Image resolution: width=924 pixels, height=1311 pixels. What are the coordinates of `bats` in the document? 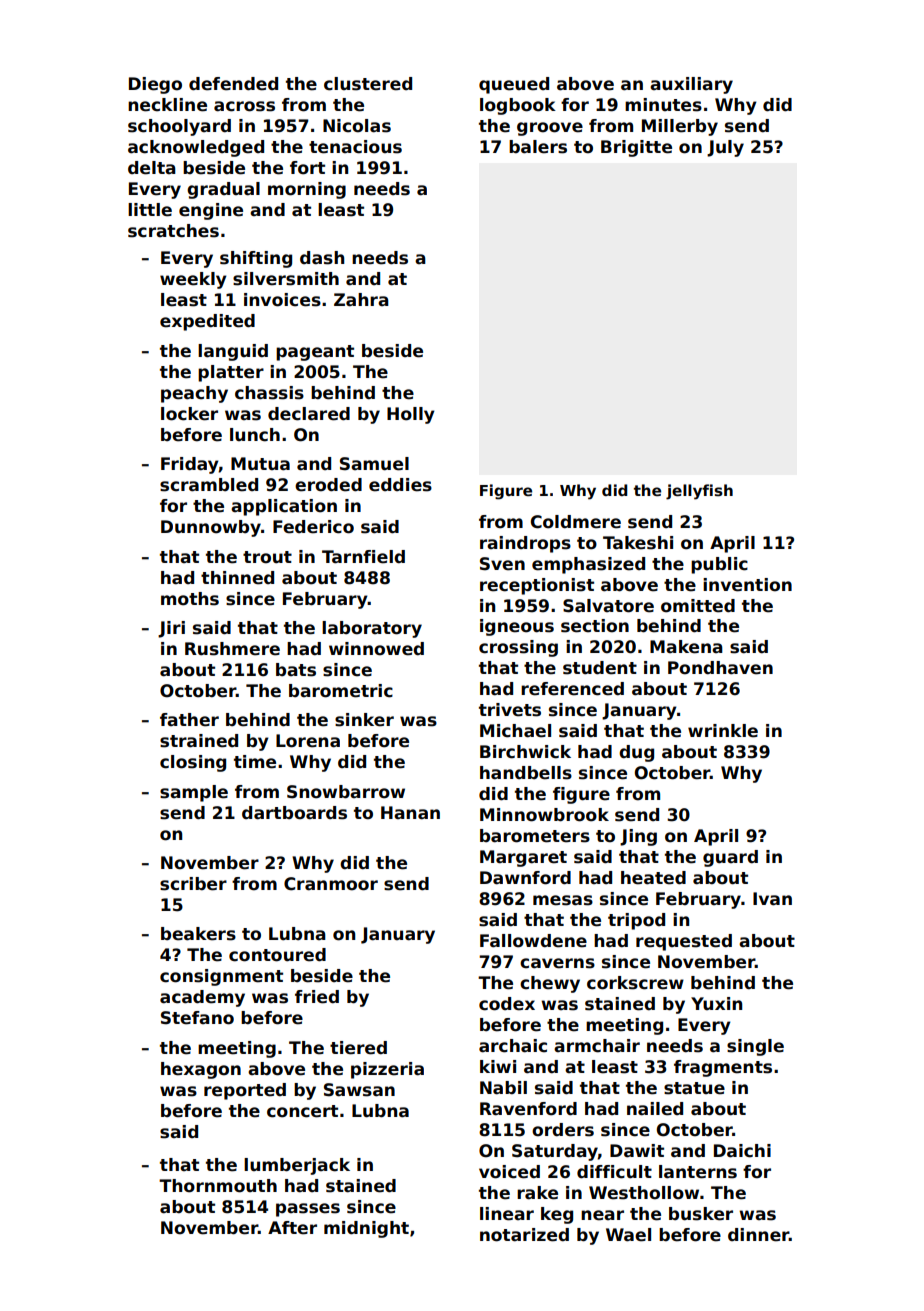 It's located at (296, 670).
